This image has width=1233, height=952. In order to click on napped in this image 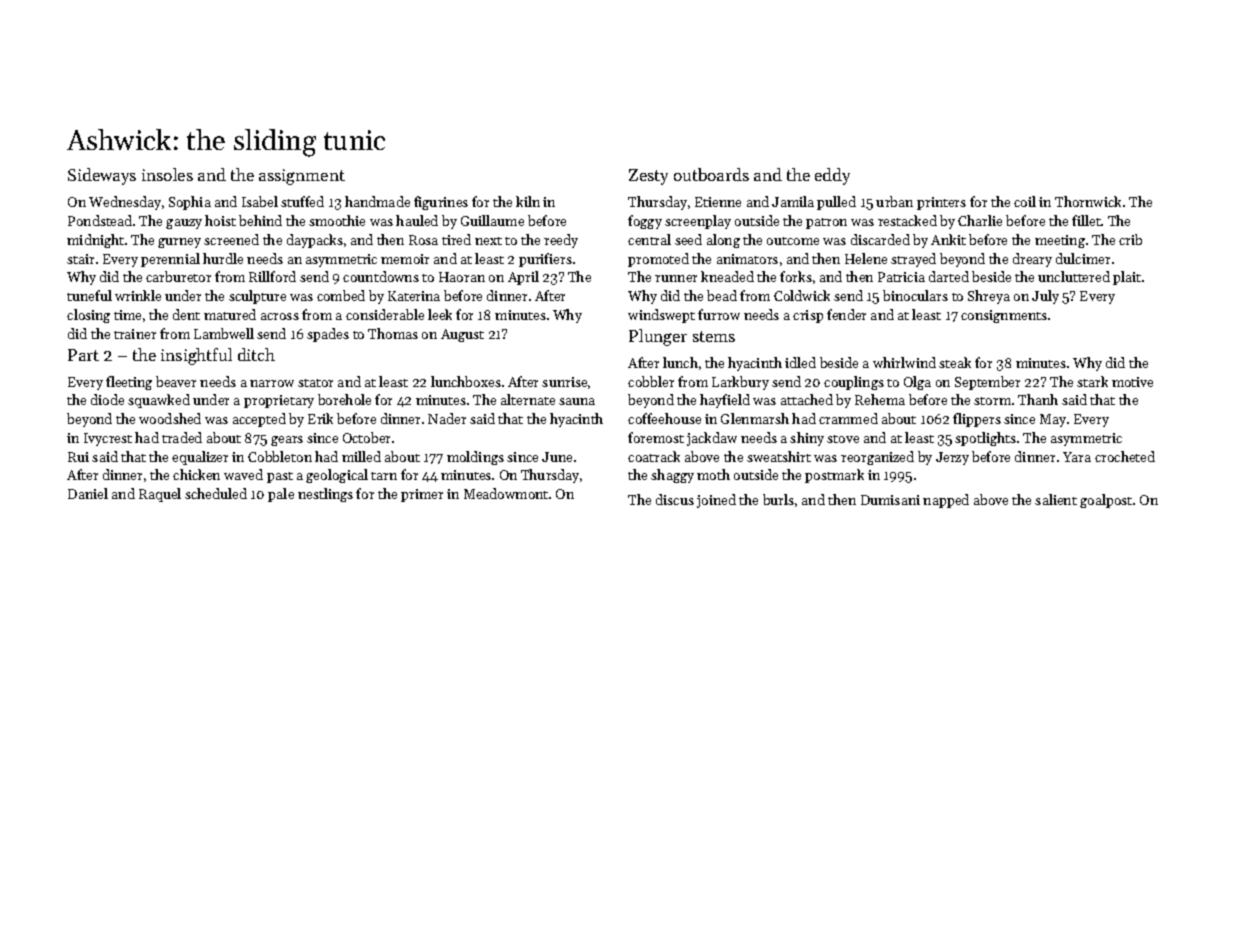, I will do `click(946, 501)`.
